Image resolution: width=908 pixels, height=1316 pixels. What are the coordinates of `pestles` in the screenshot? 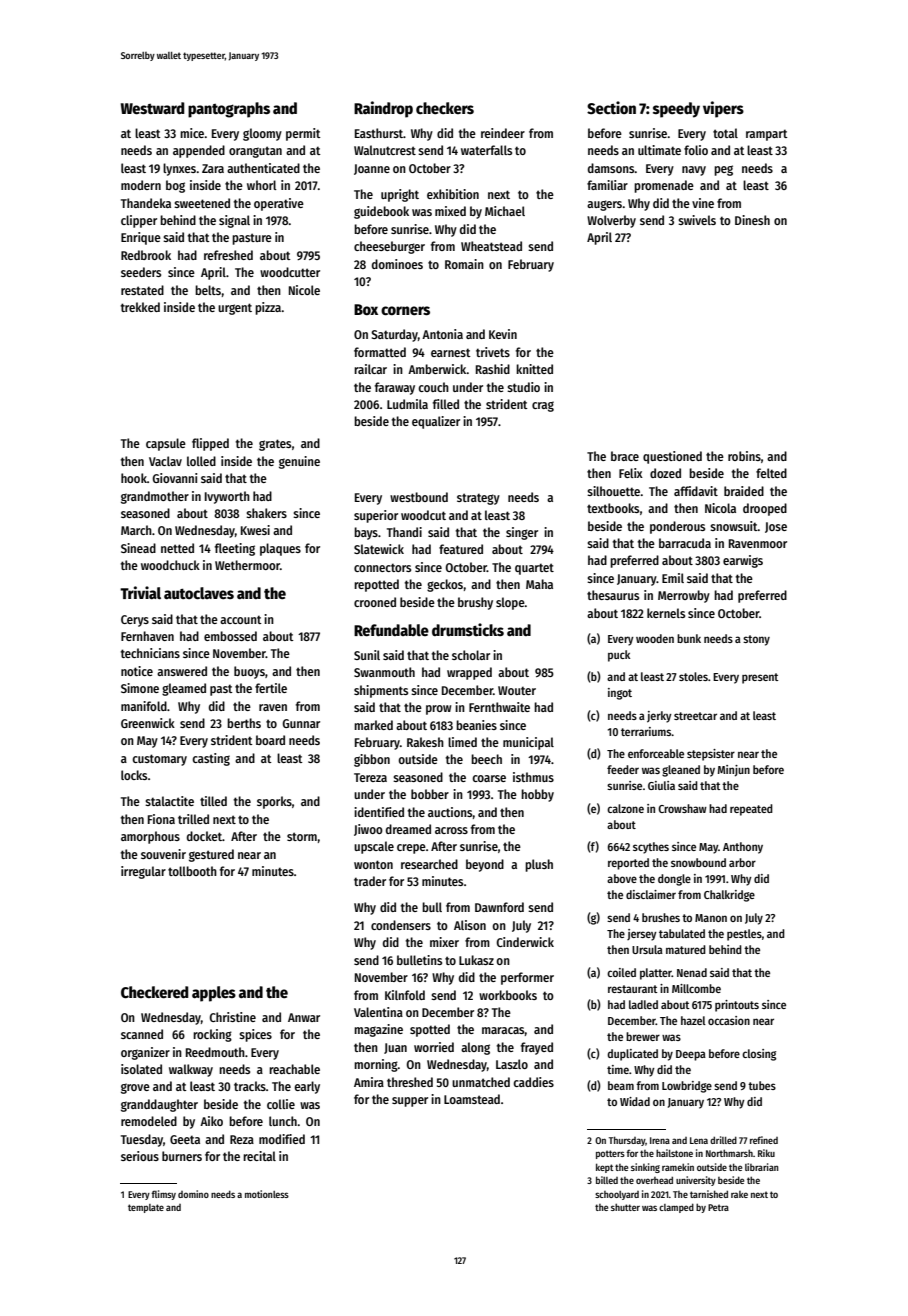 It's located at (744, 935).
